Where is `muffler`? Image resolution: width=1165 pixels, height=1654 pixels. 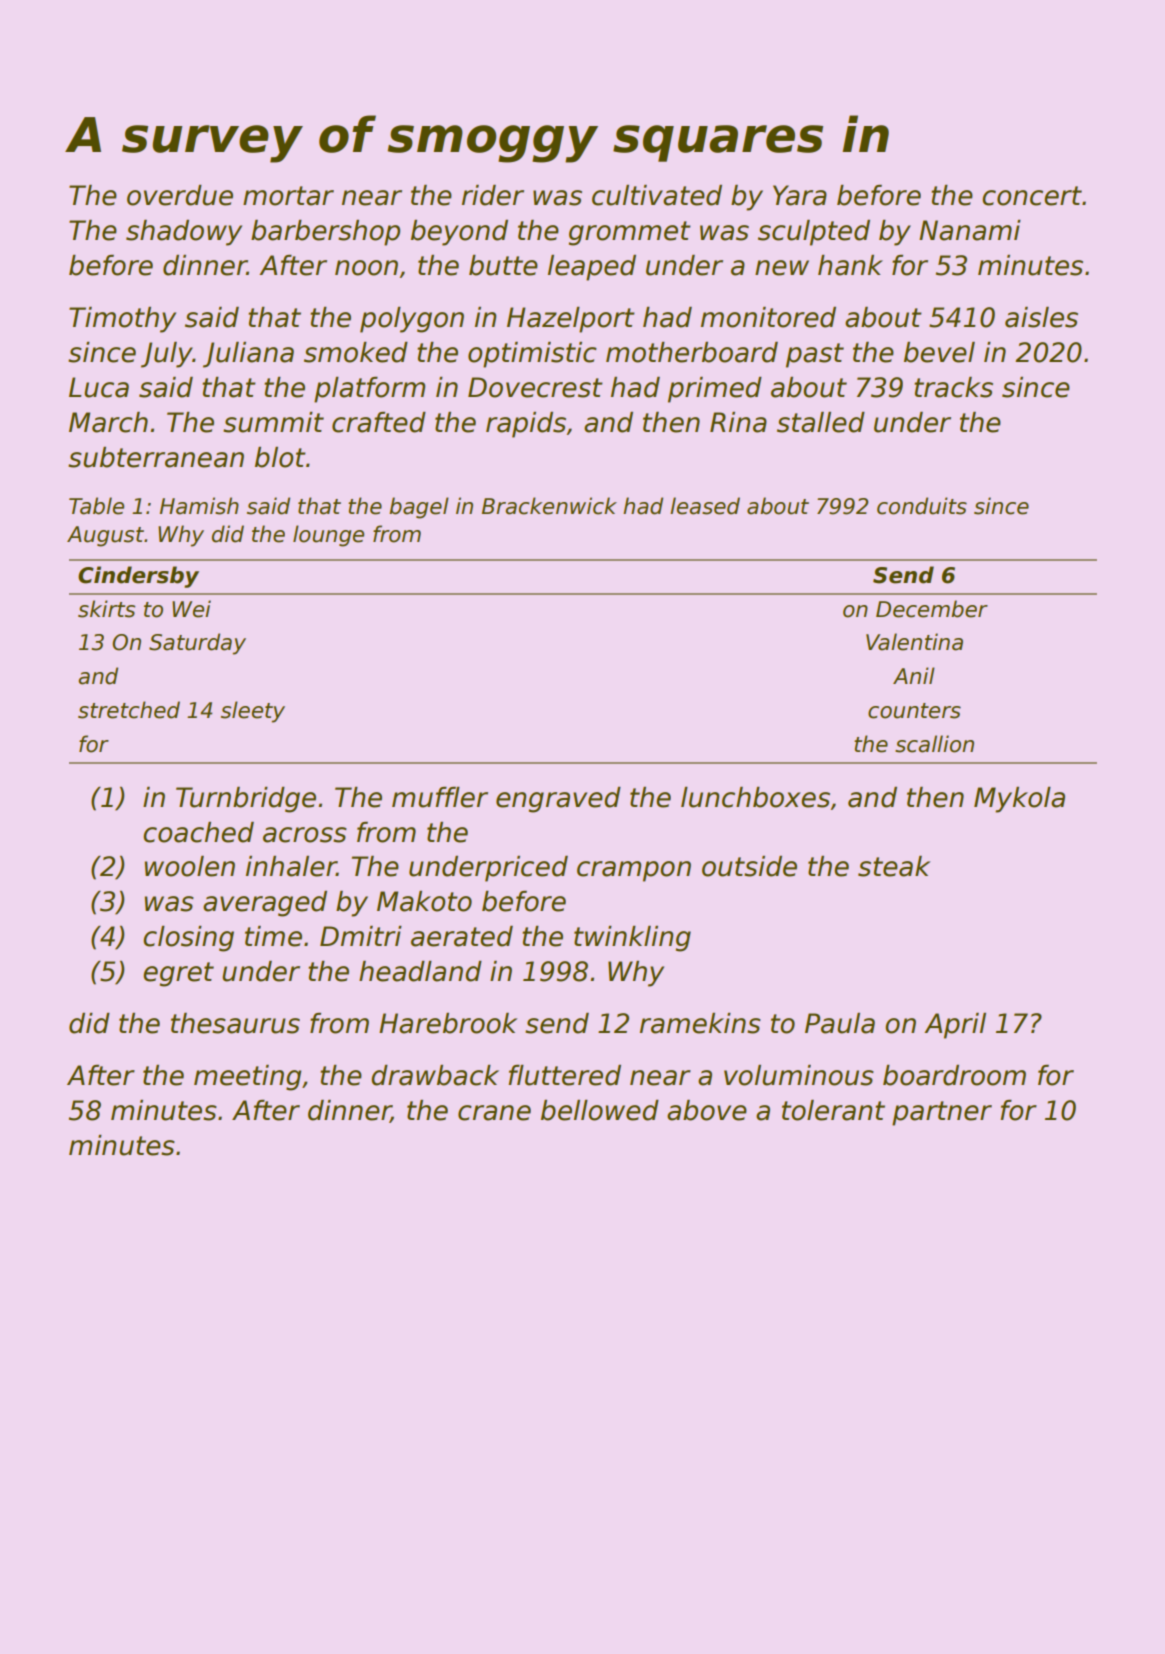
muffler is located at coordinates (440, 797).
